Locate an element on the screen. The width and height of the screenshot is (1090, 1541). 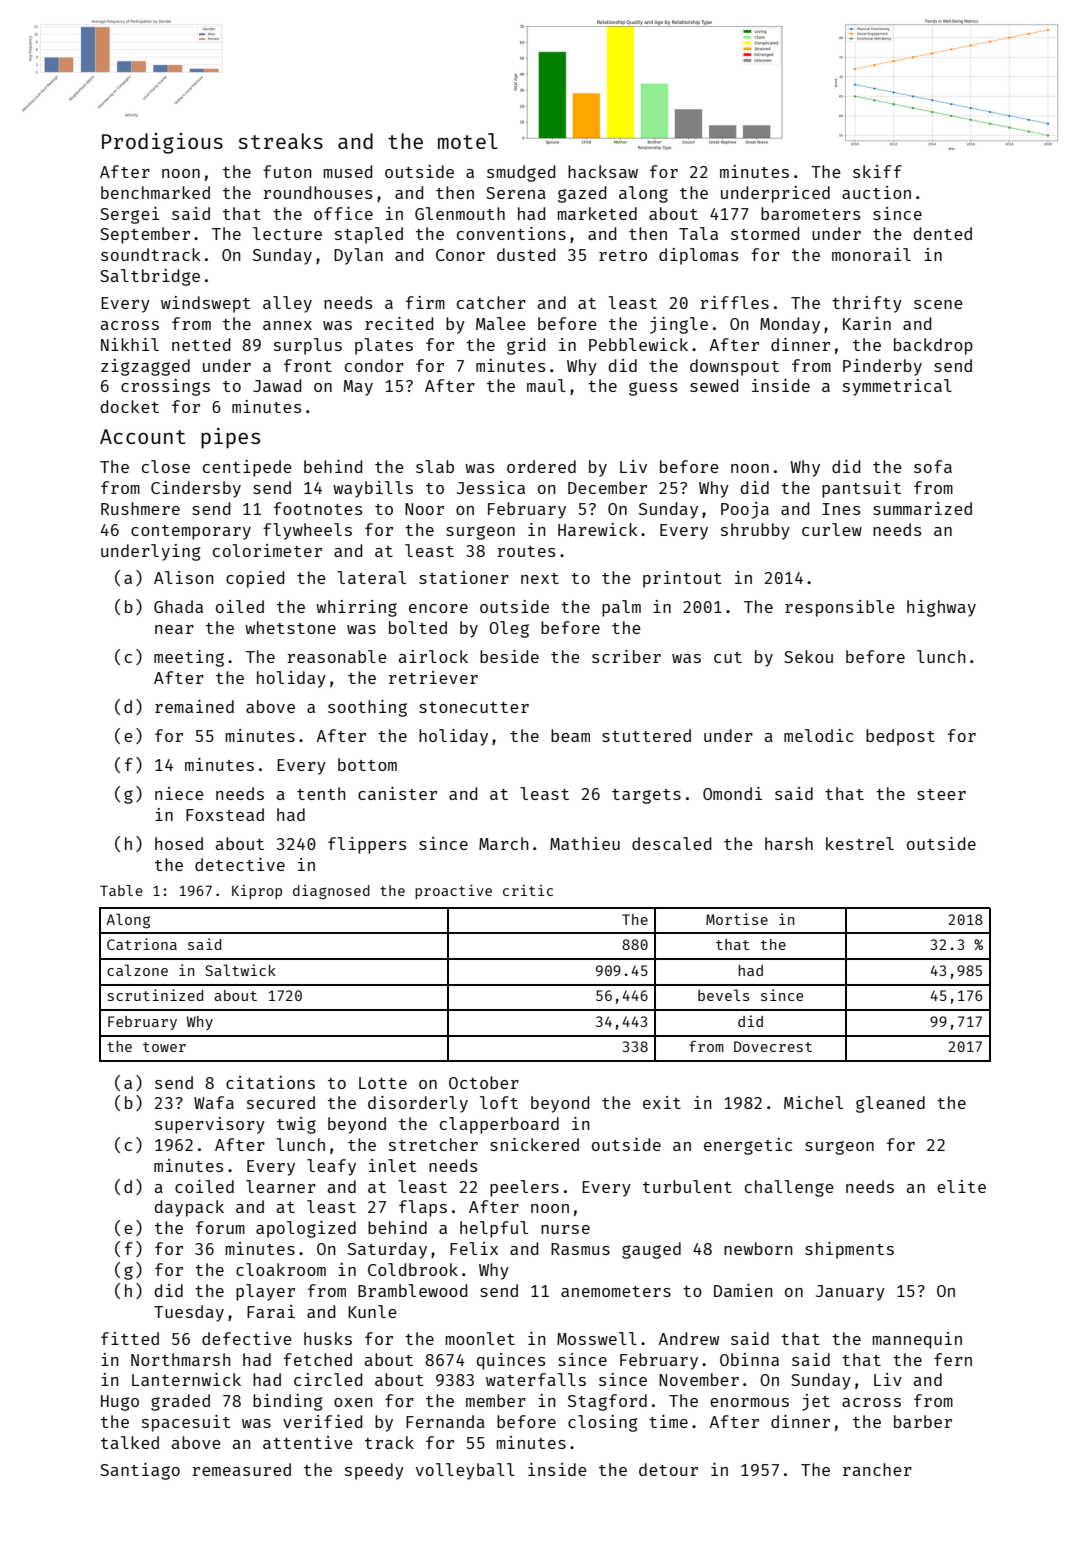
Table is located at coordinates (121, 890).
